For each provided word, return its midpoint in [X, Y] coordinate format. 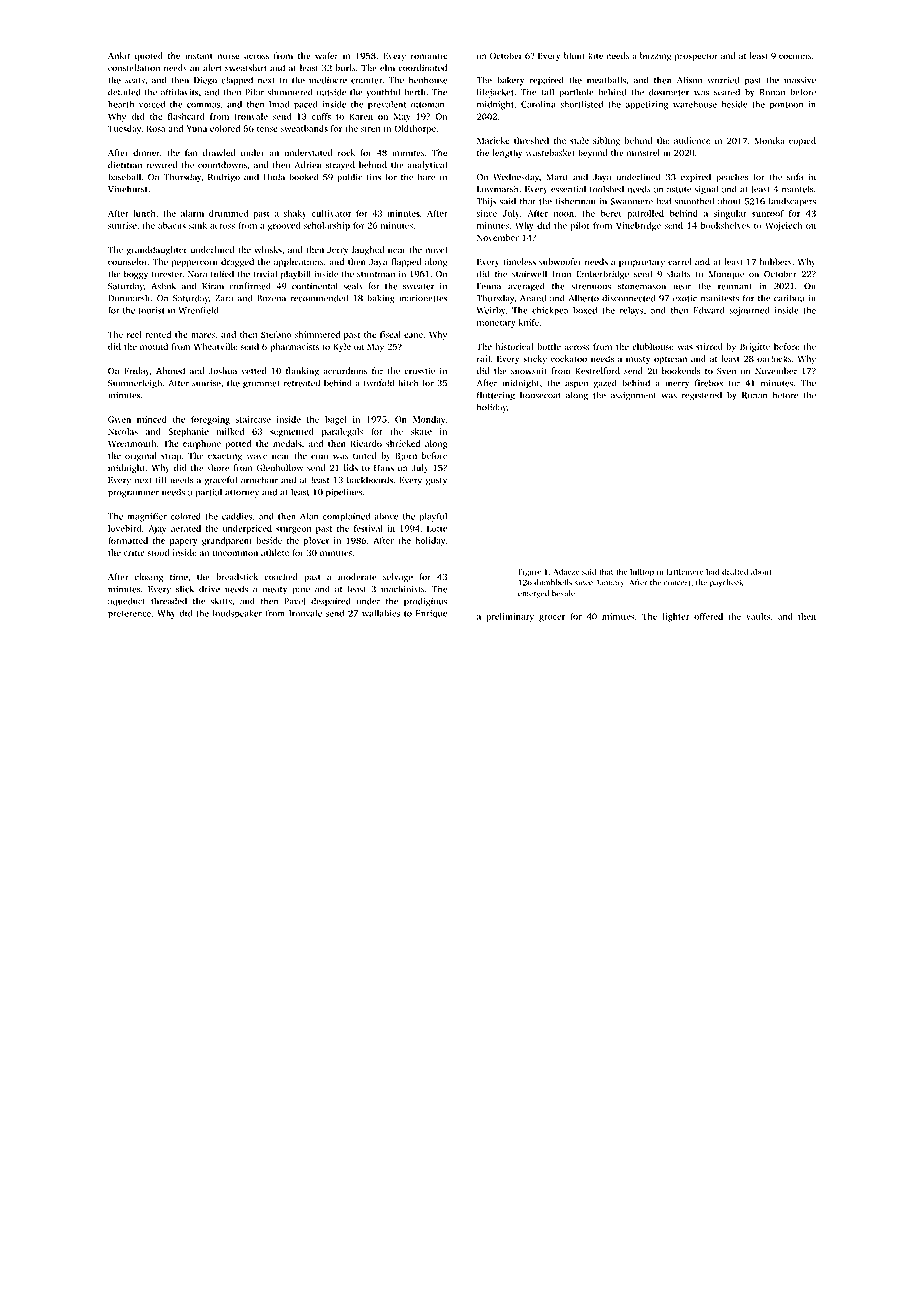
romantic [429, 56]
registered [702, 396]
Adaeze [566, 571]
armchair [259, 480]
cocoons [795, 57]
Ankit [119, 55]
